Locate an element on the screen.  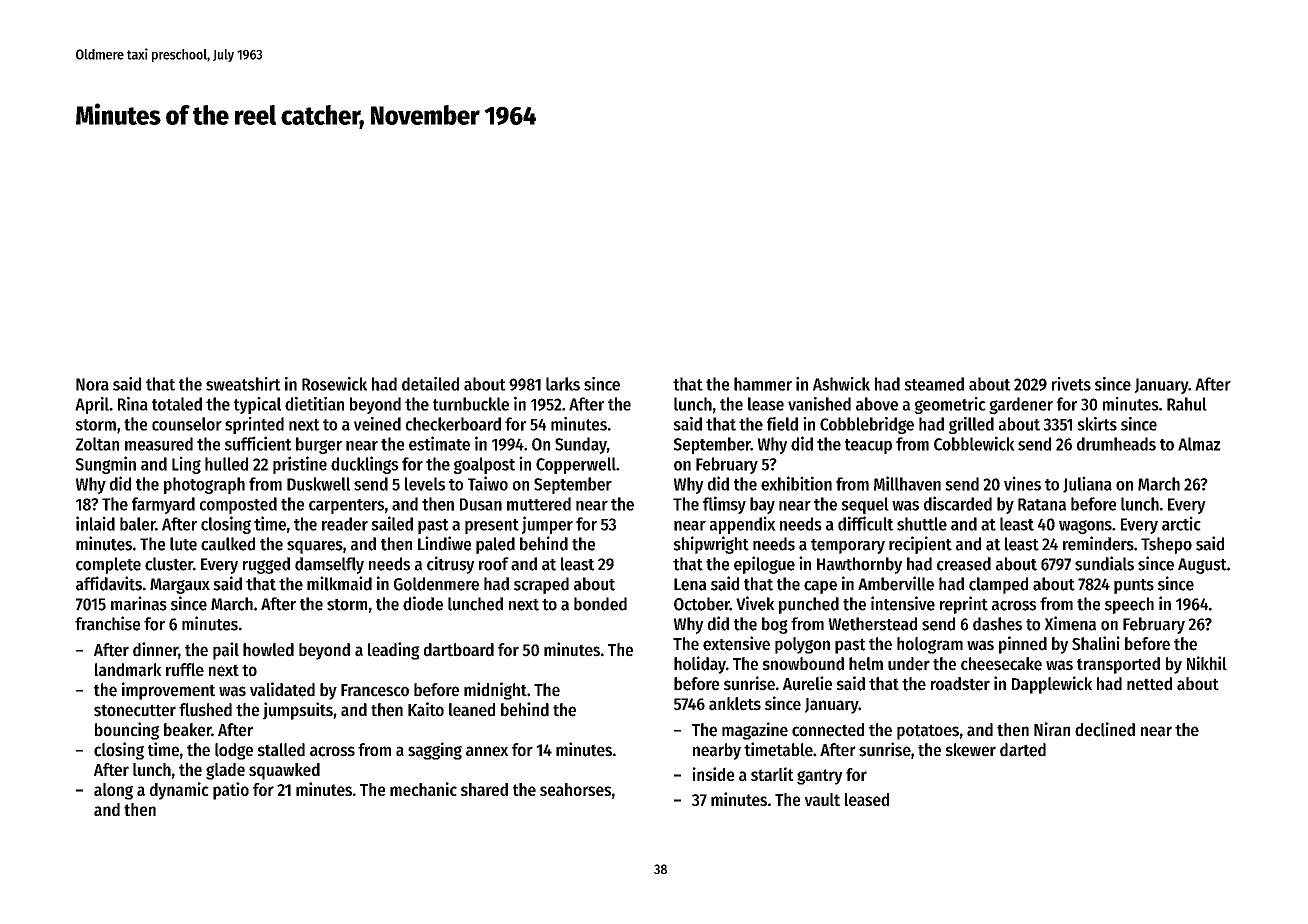
vault is located at coordinates (822, 799).
